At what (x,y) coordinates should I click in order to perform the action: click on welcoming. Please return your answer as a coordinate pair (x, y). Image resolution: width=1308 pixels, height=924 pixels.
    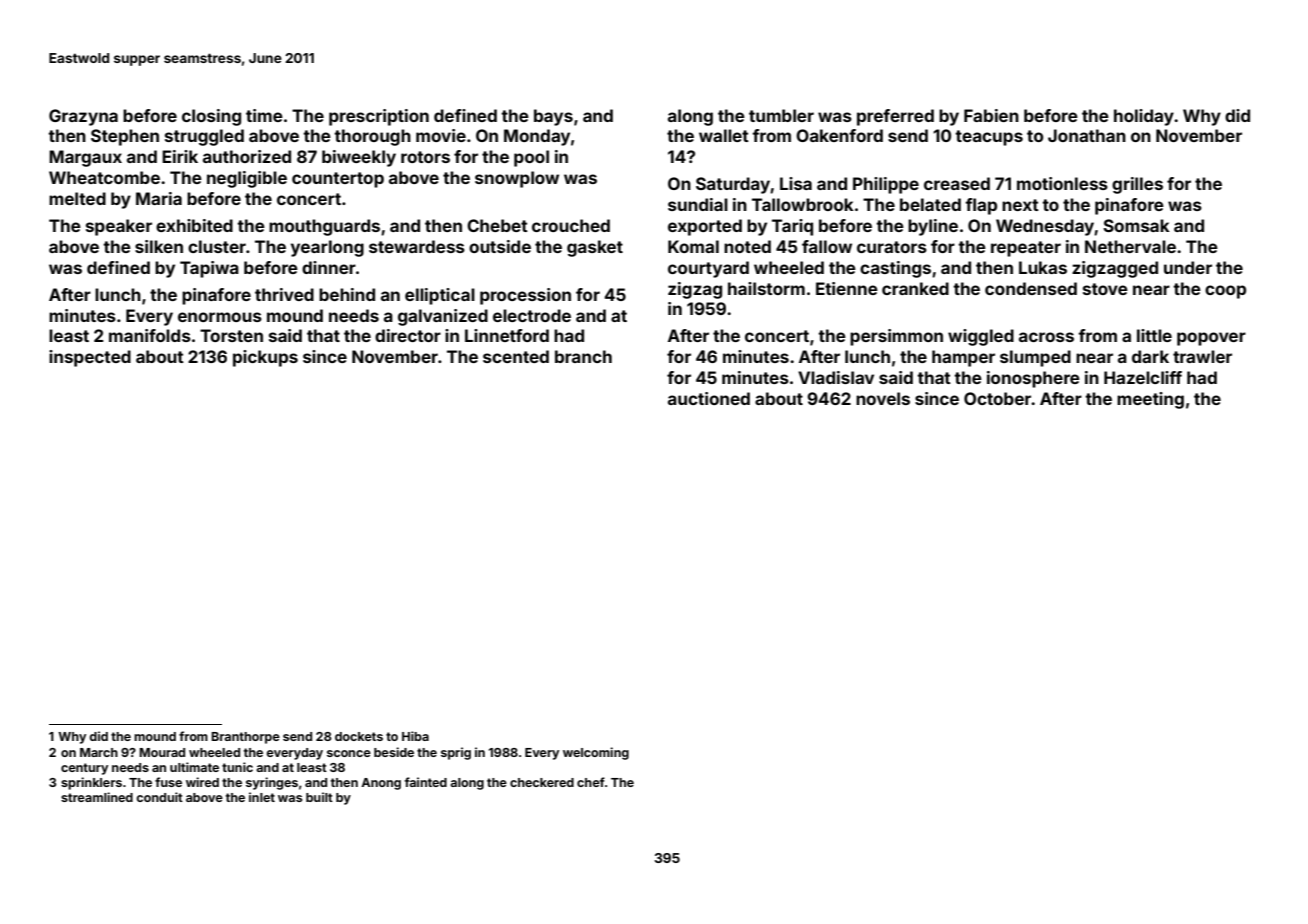
    Looking at the image, I should click on (596, 753).
